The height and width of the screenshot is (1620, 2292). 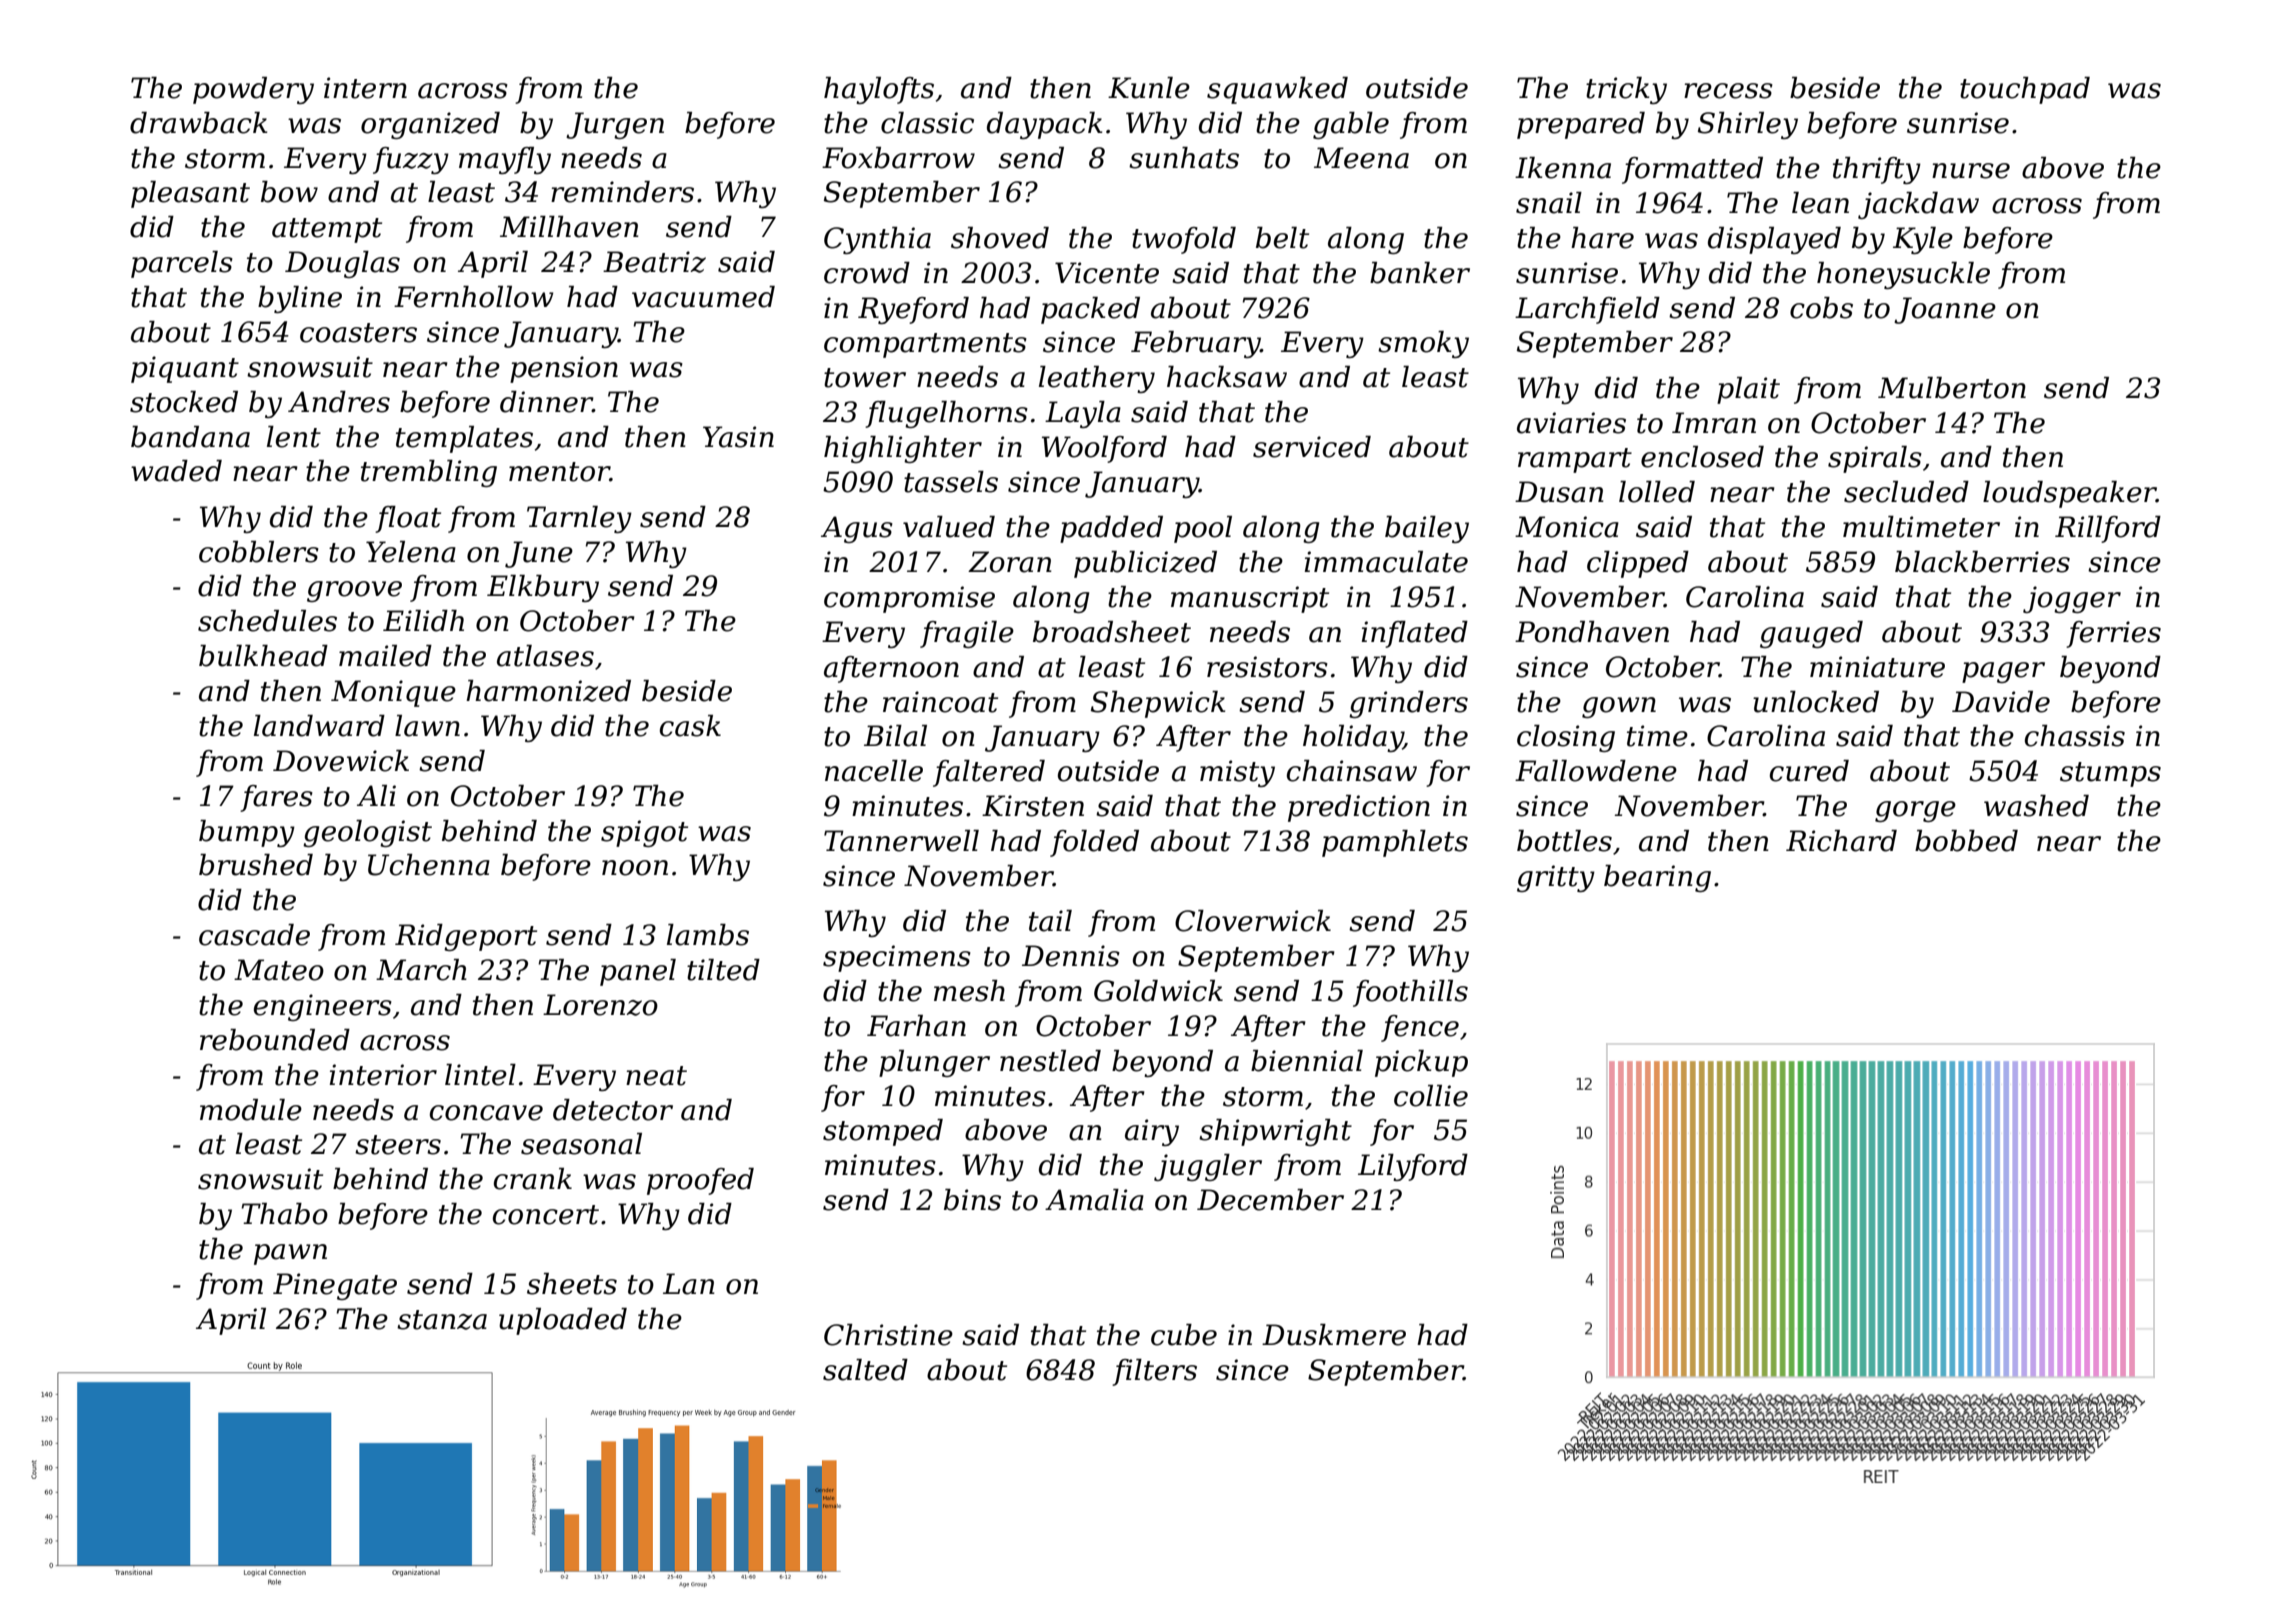 I want to click on Amalia, so click(x=1094, y=1200).
